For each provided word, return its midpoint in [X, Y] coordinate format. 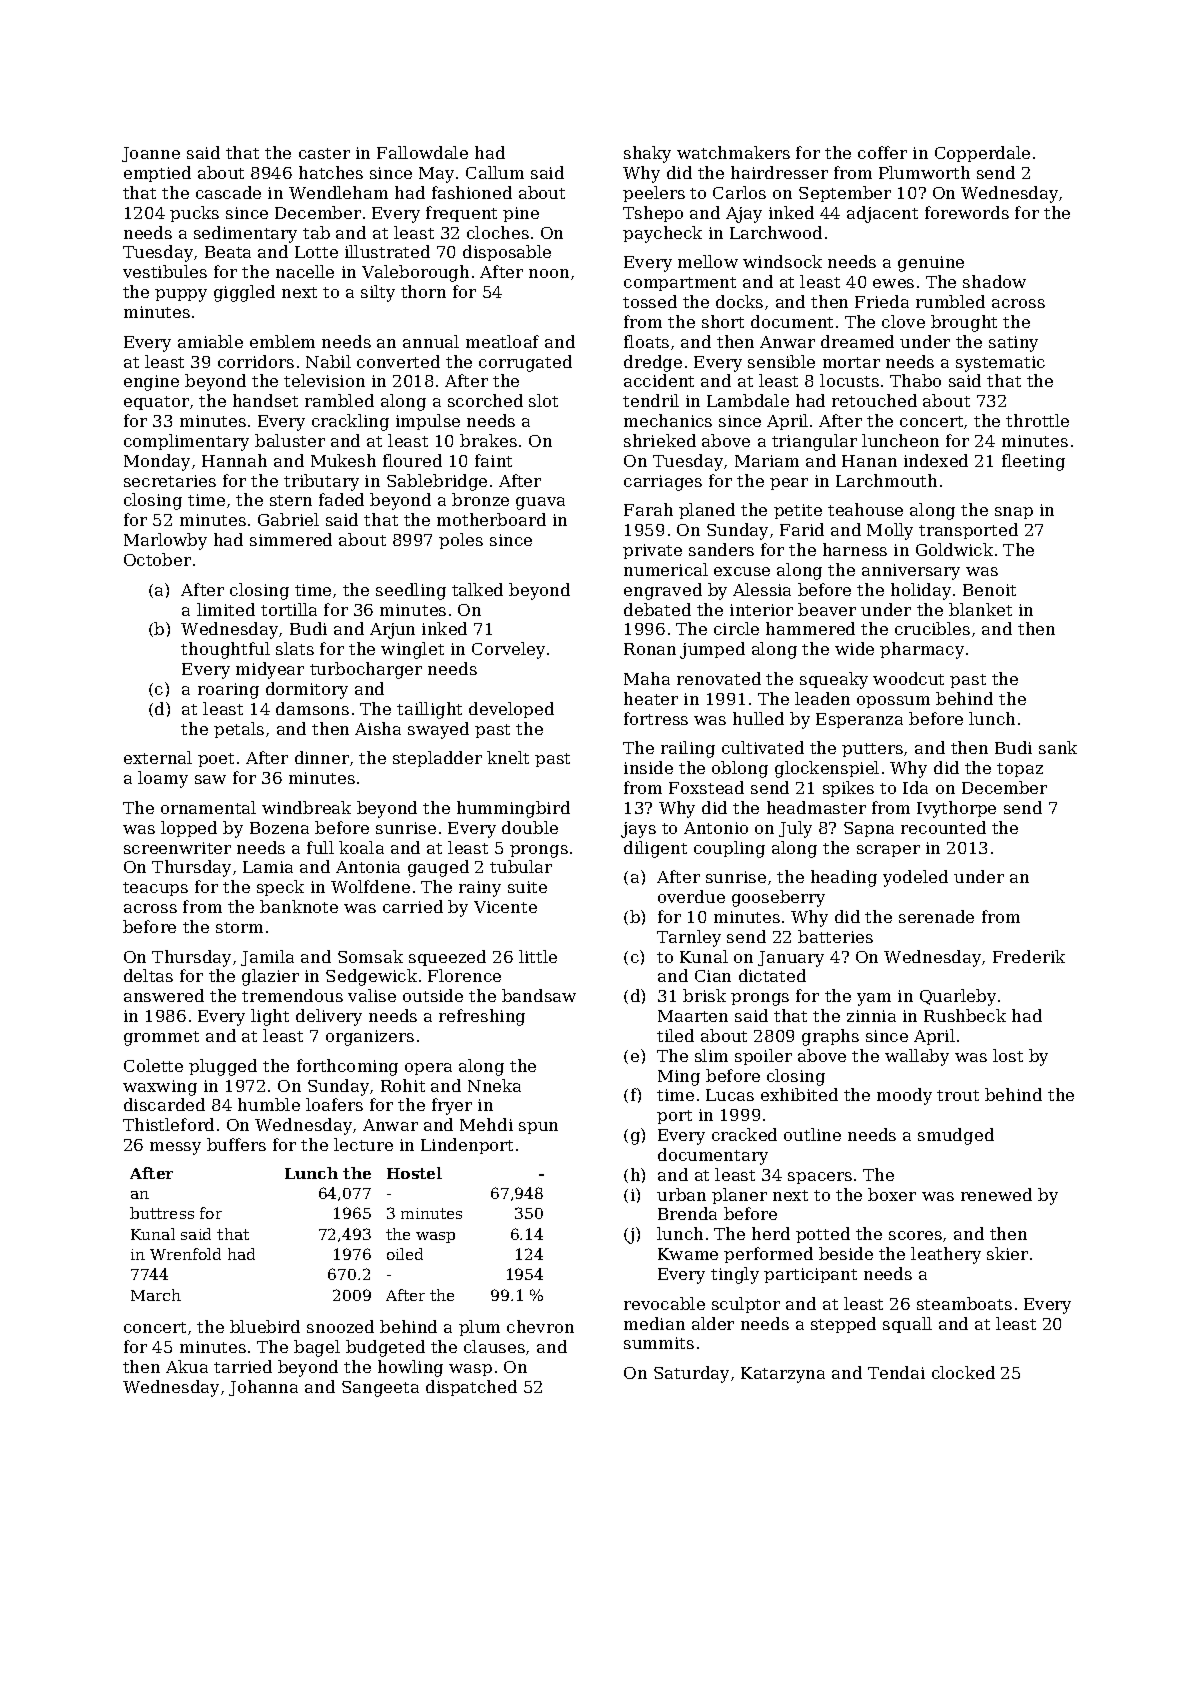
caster [324, 153]
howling [410, 1368]
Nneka [494, 1085]
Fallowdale [422, 152]
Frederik [1029, 956]
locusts [849, 380]
